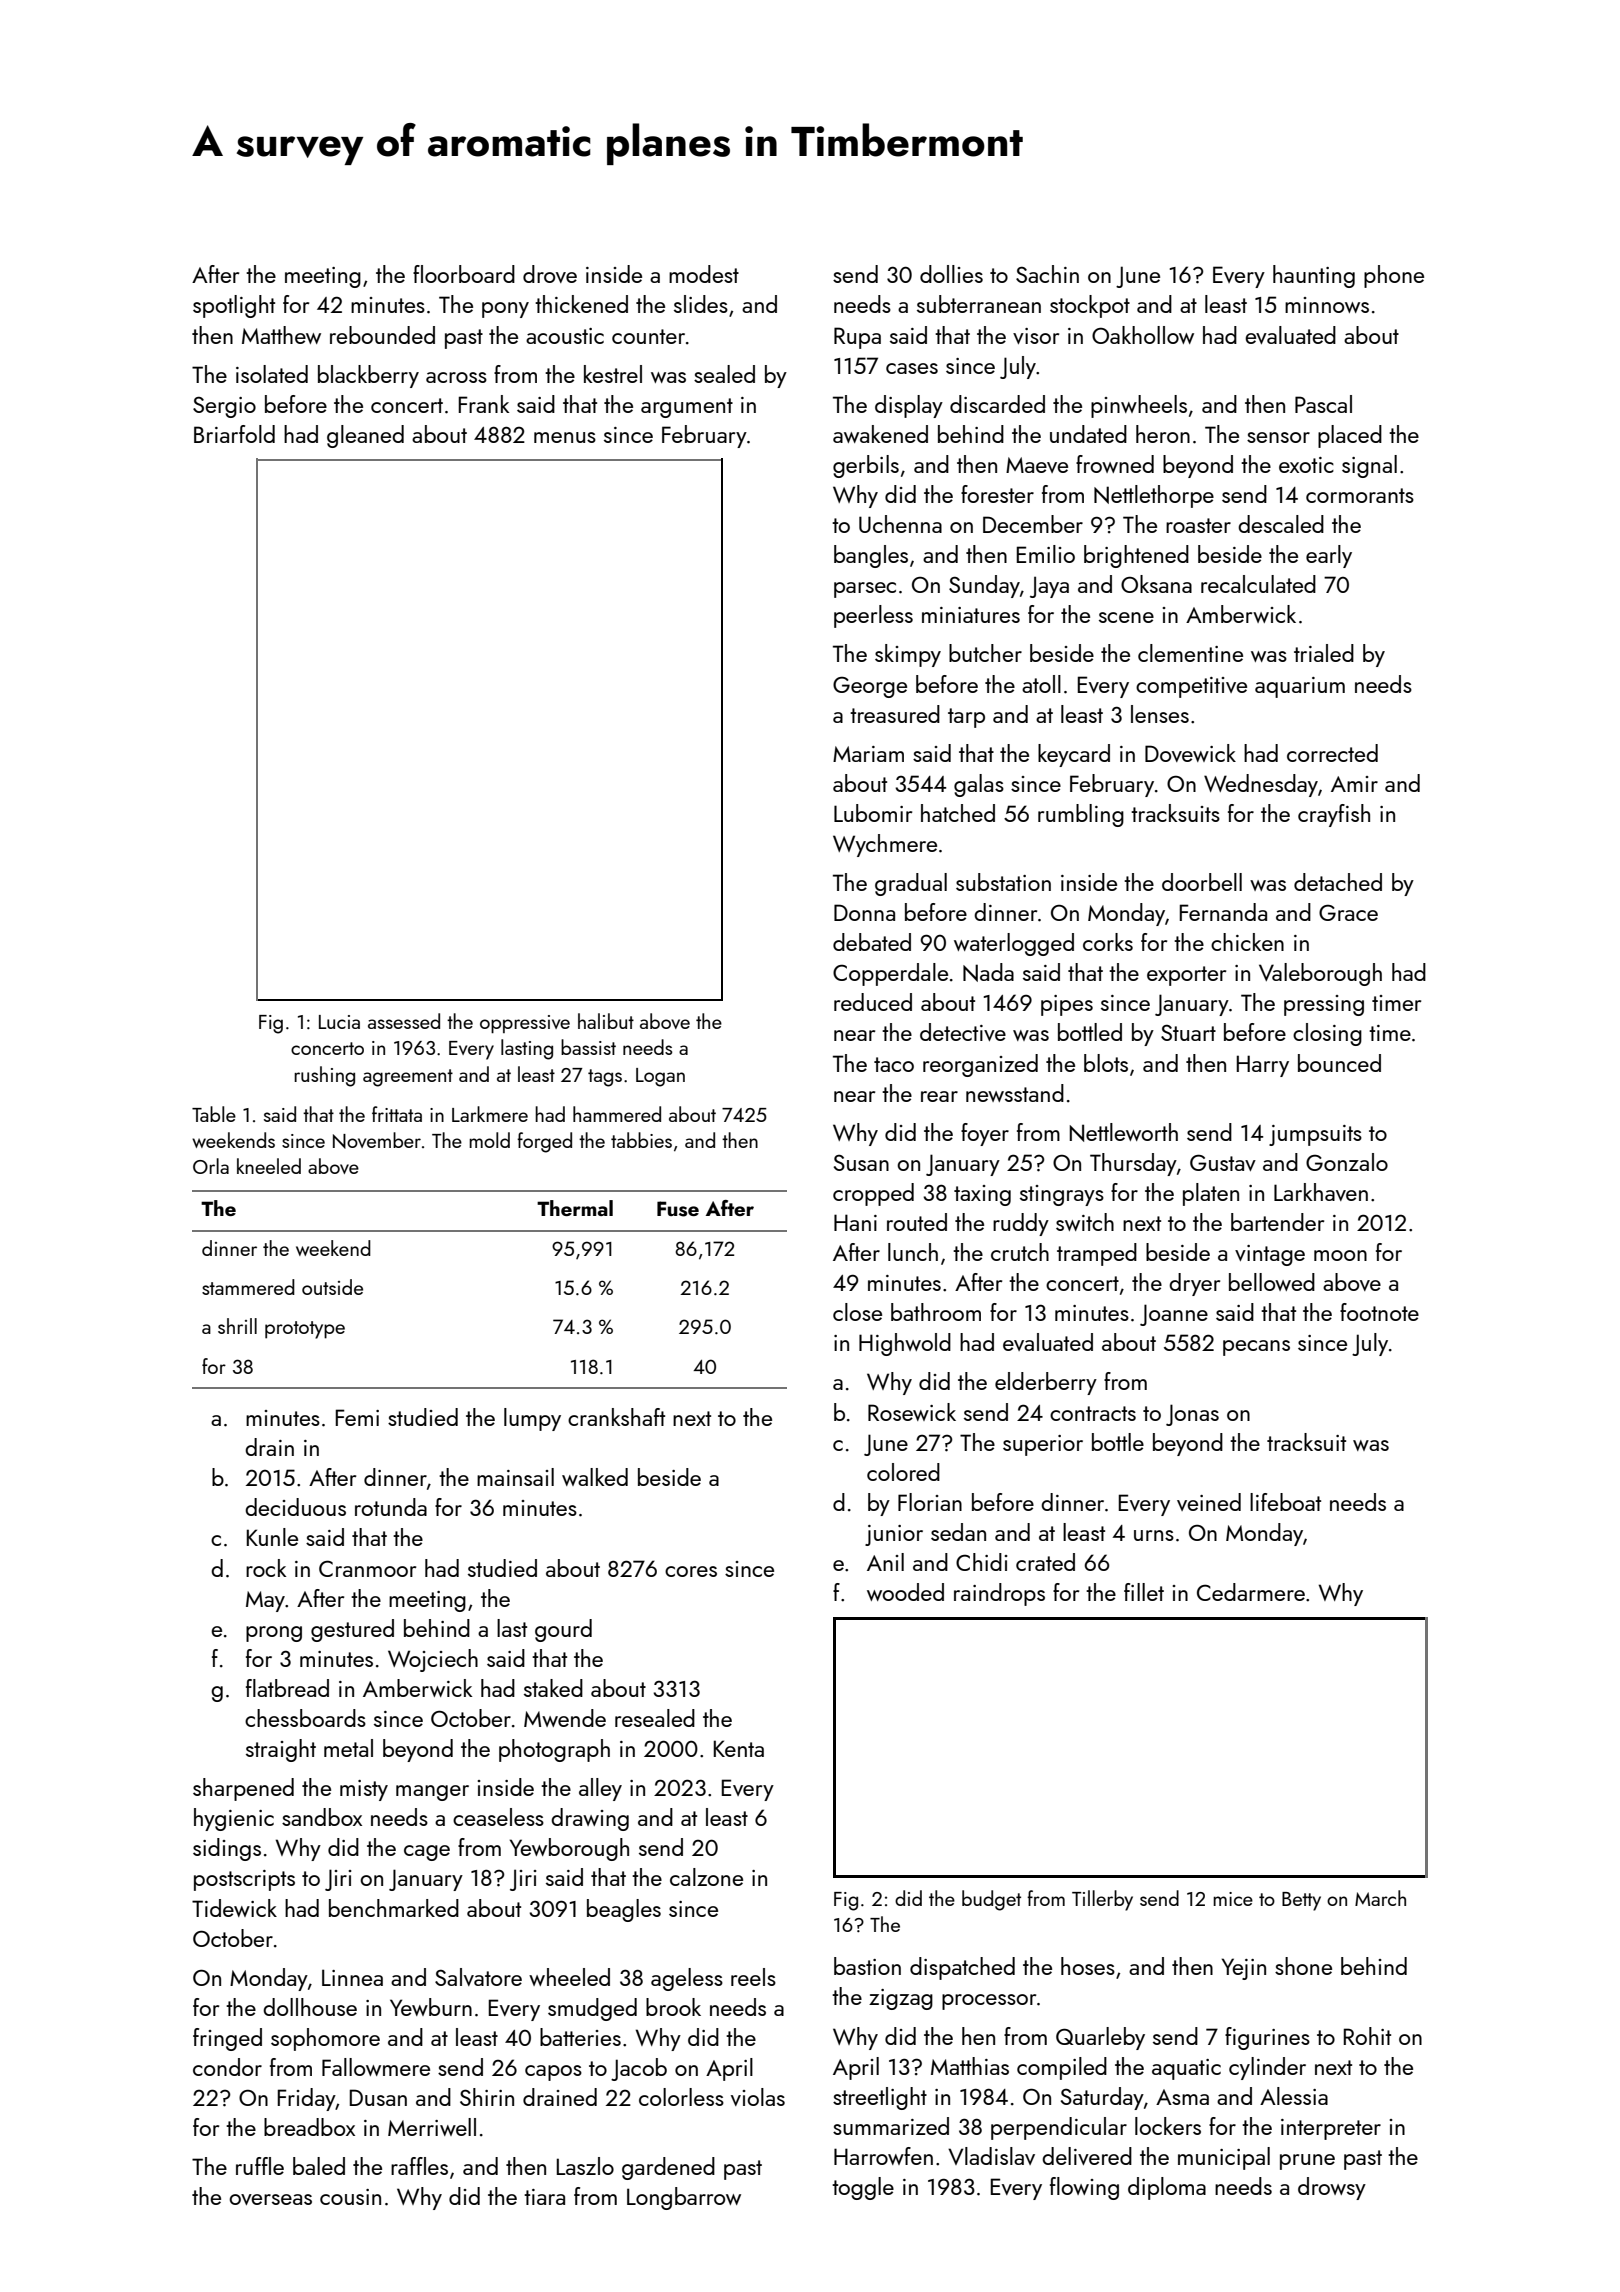 The image size is (1620, 2292). Describe the element at coordinates (234, 306) in the document. I see `spotlight` at that location.
